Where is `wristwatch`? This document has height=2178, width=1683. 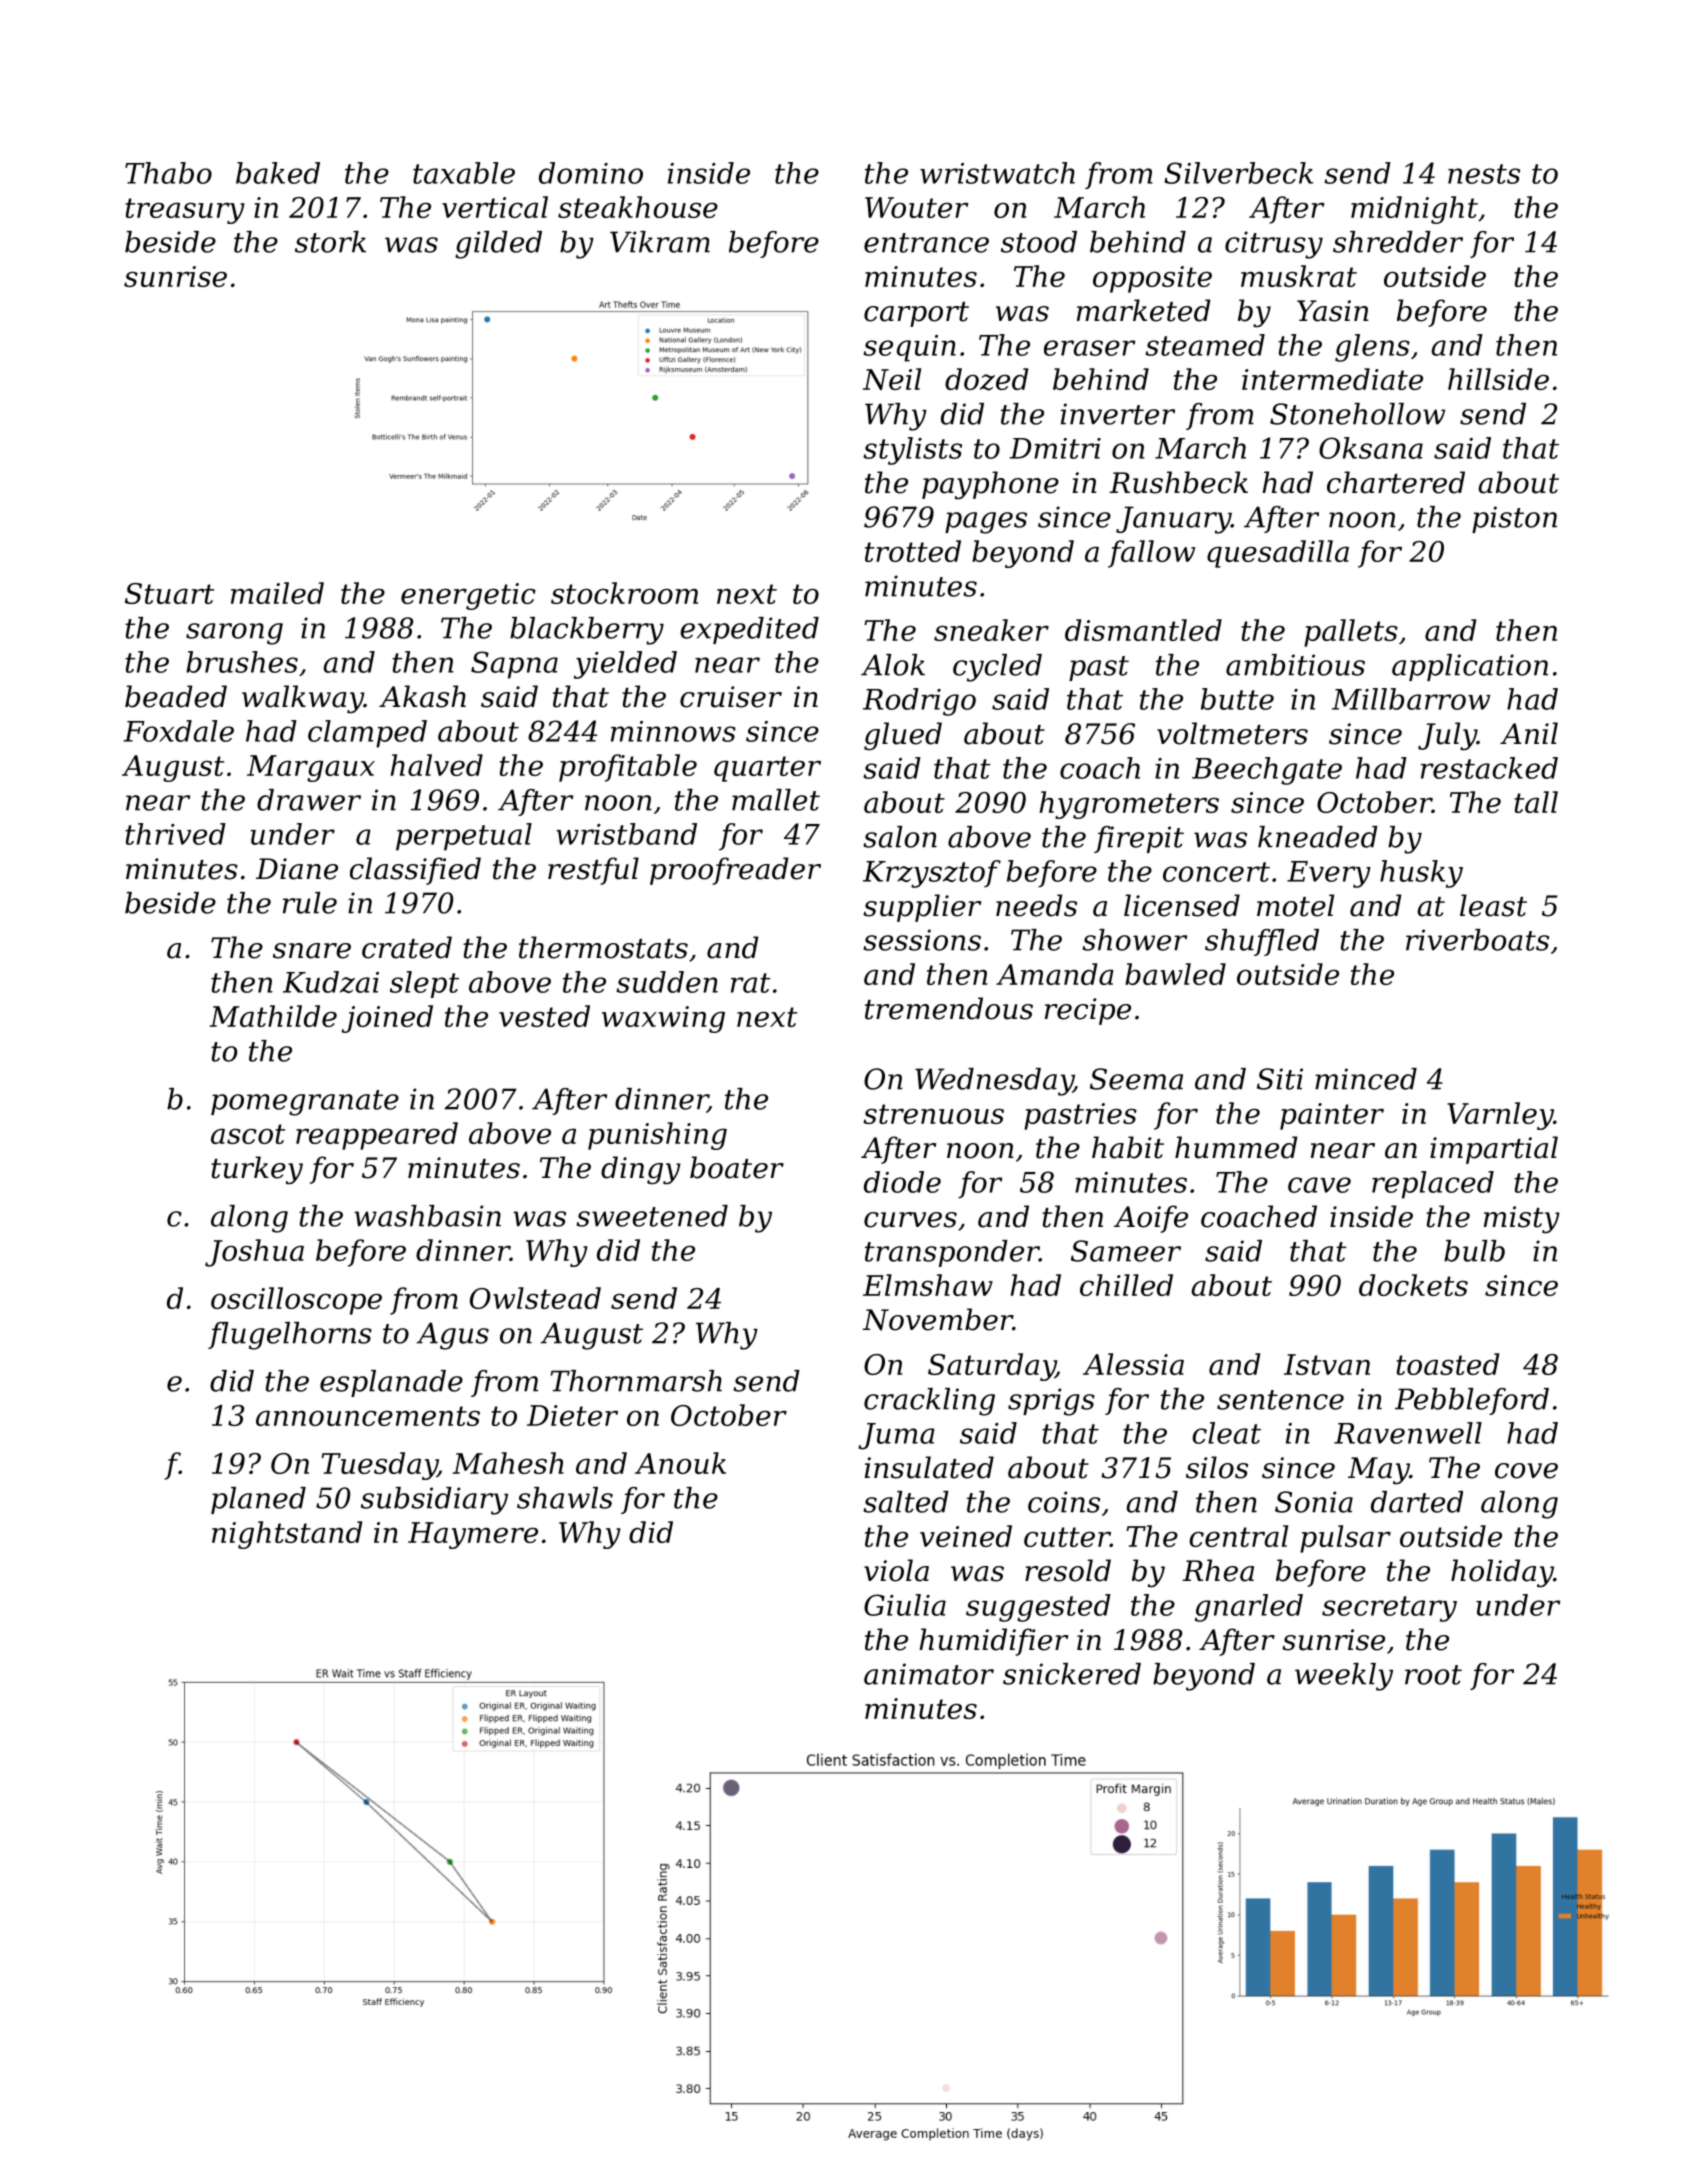
wristwatch is located at coordinates (997, 173).
